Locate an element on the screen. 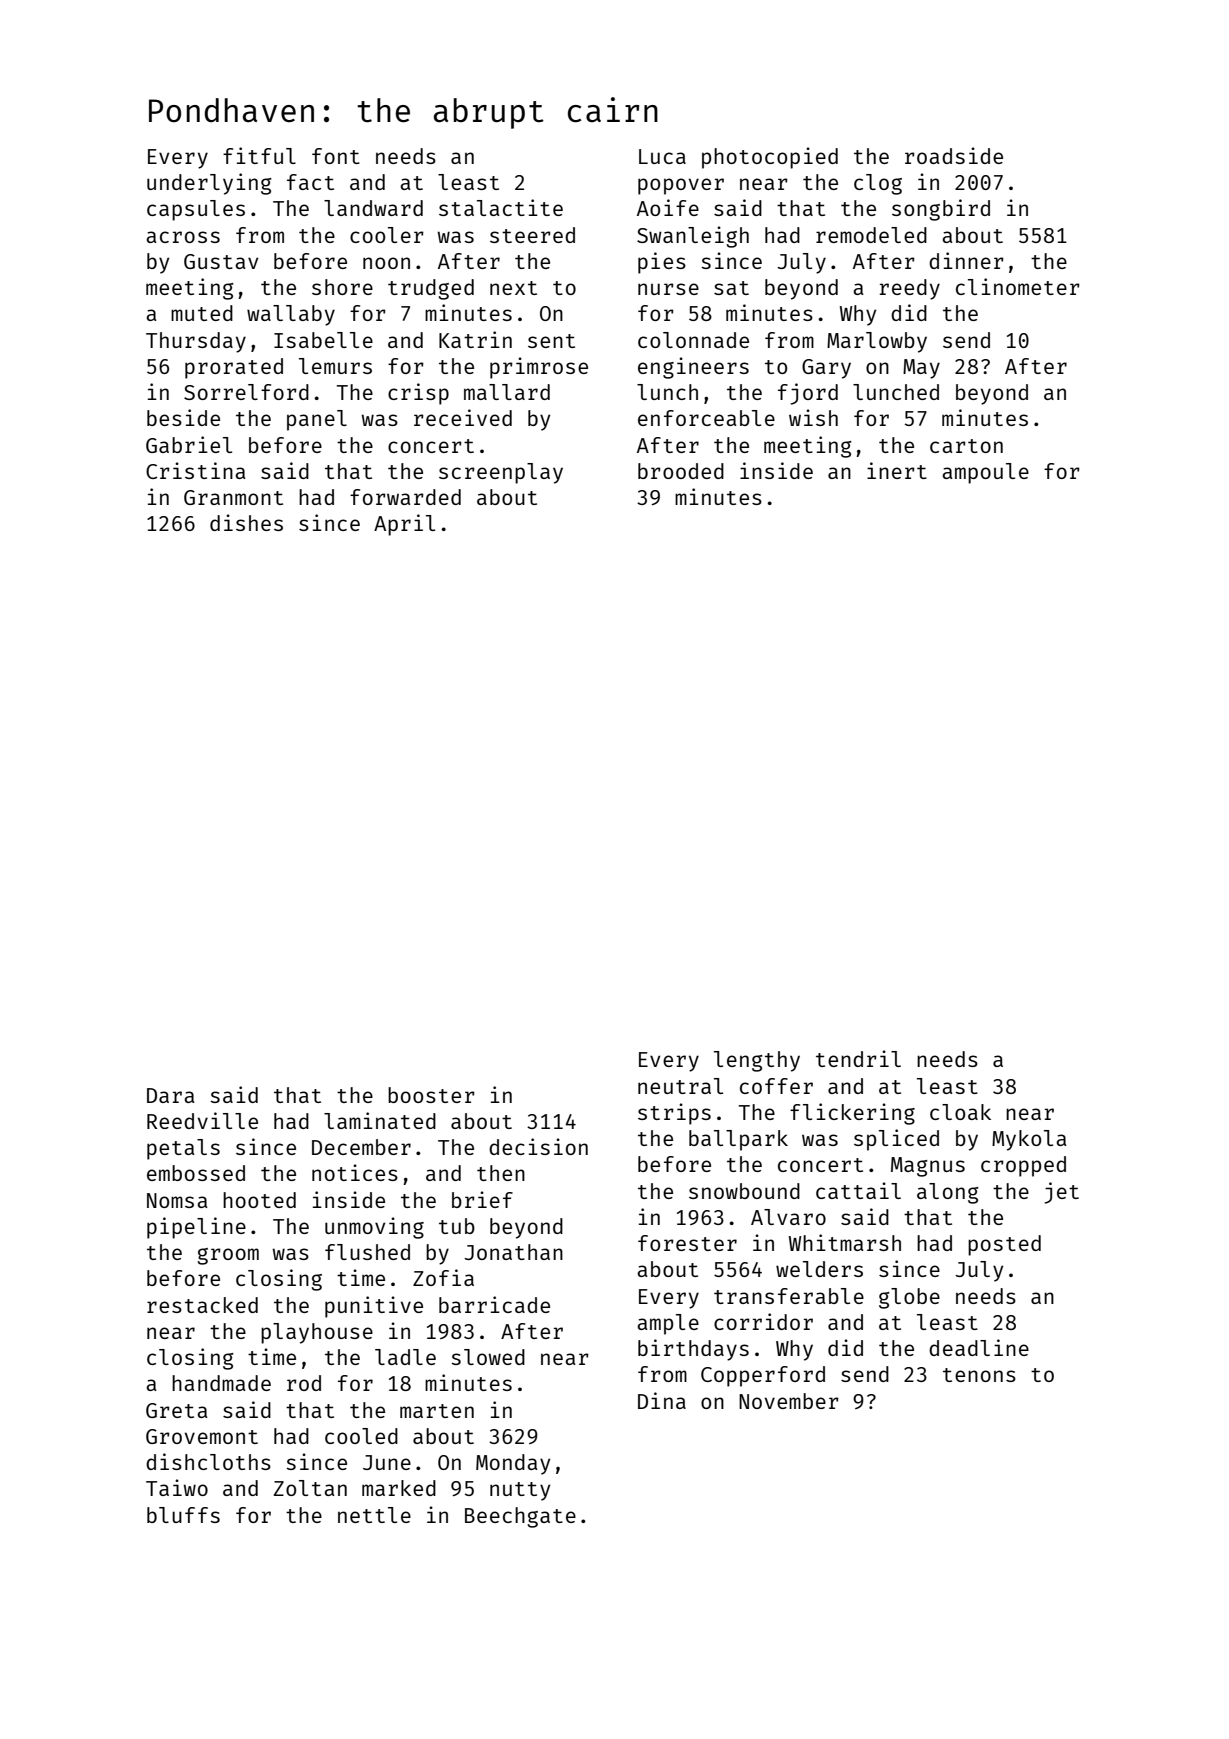  April is located at coordinates (404, 525).
